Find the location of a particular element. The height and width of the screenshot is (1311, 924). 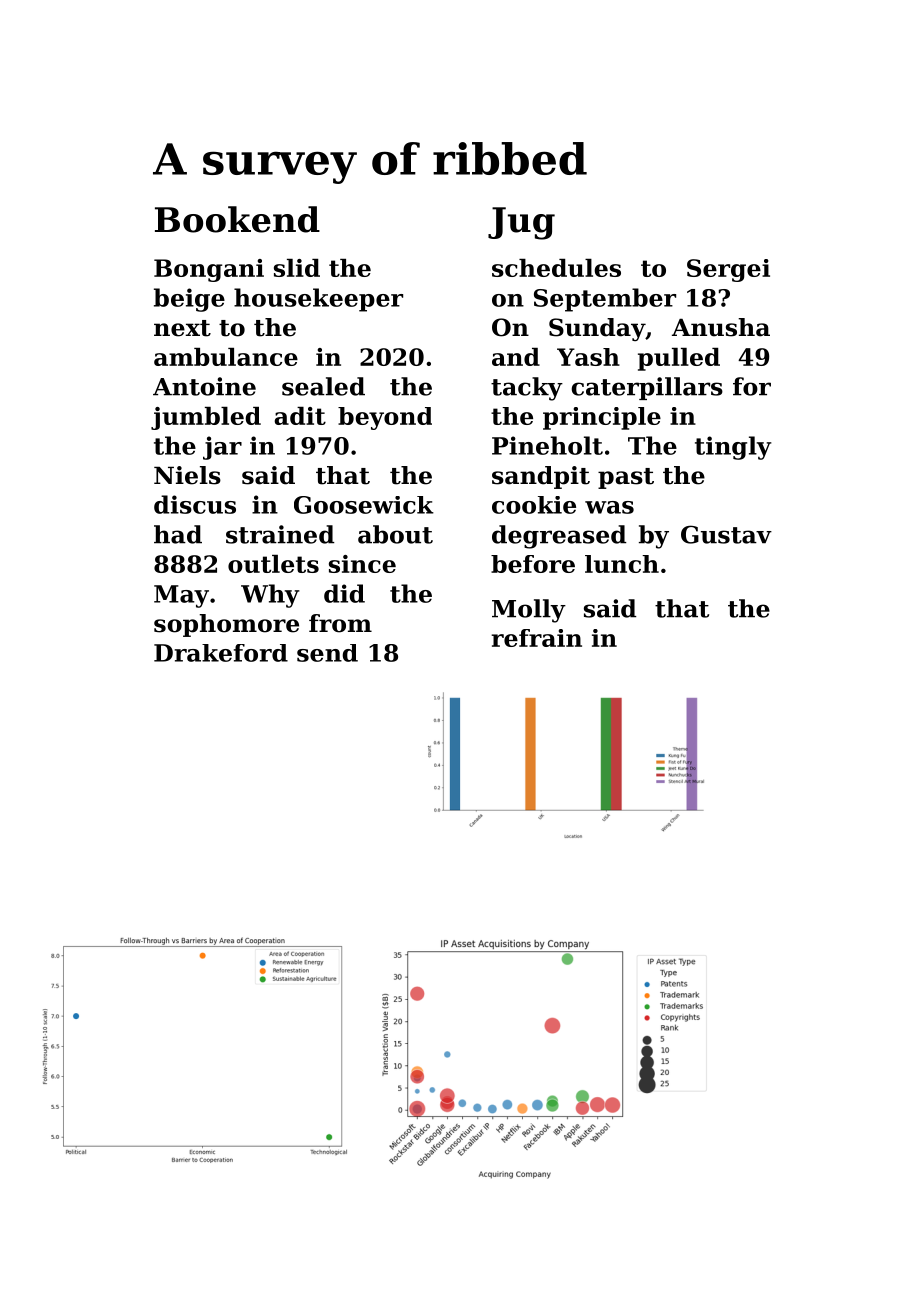

Goosewick is located at coordinates (364, 505).
